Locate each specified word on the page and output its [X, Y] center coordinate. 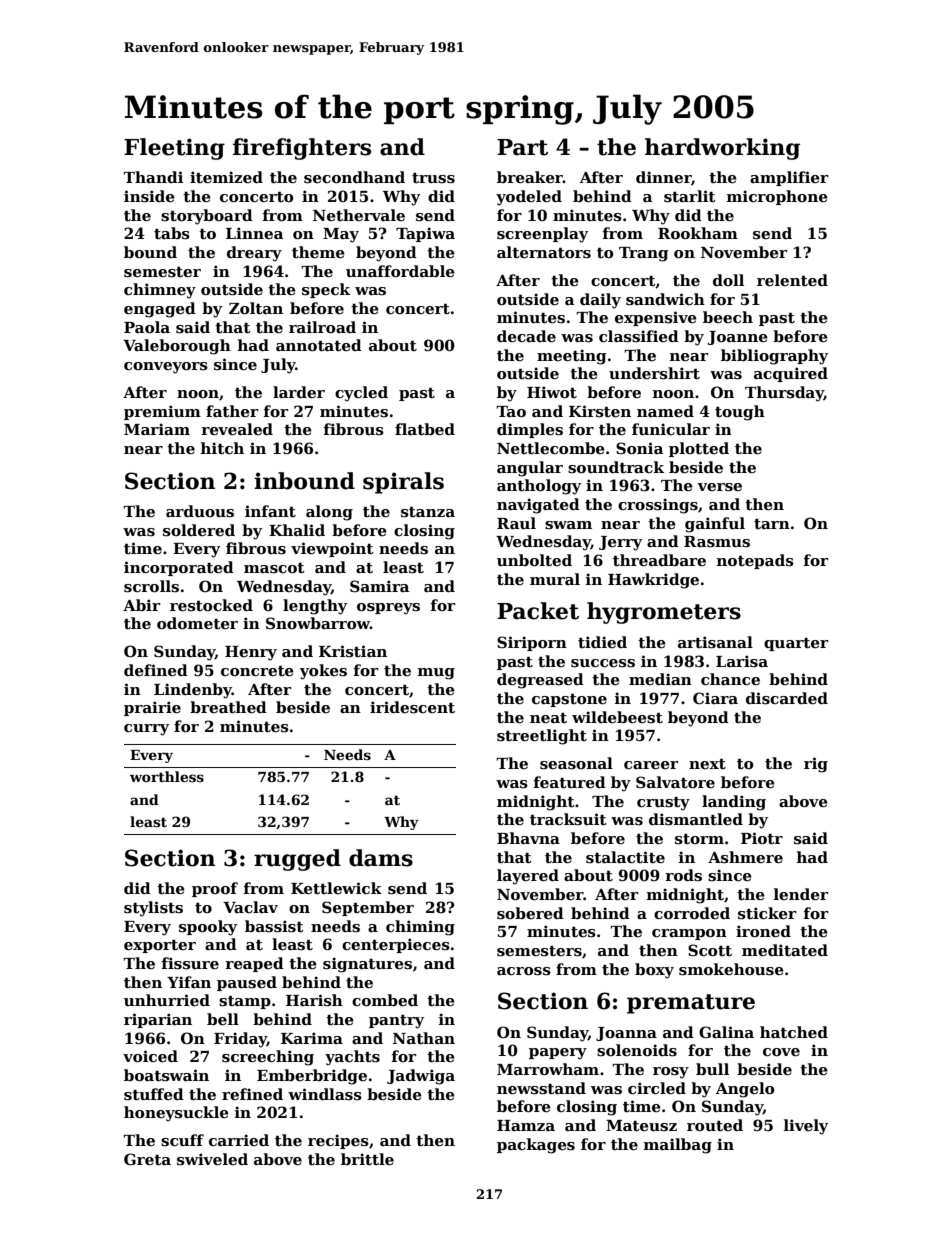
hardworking [722, 149]
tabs [172, 233]
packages [536, 1146]
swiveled [212, 1159]
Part [522, 147]
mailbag [678, 1146]
